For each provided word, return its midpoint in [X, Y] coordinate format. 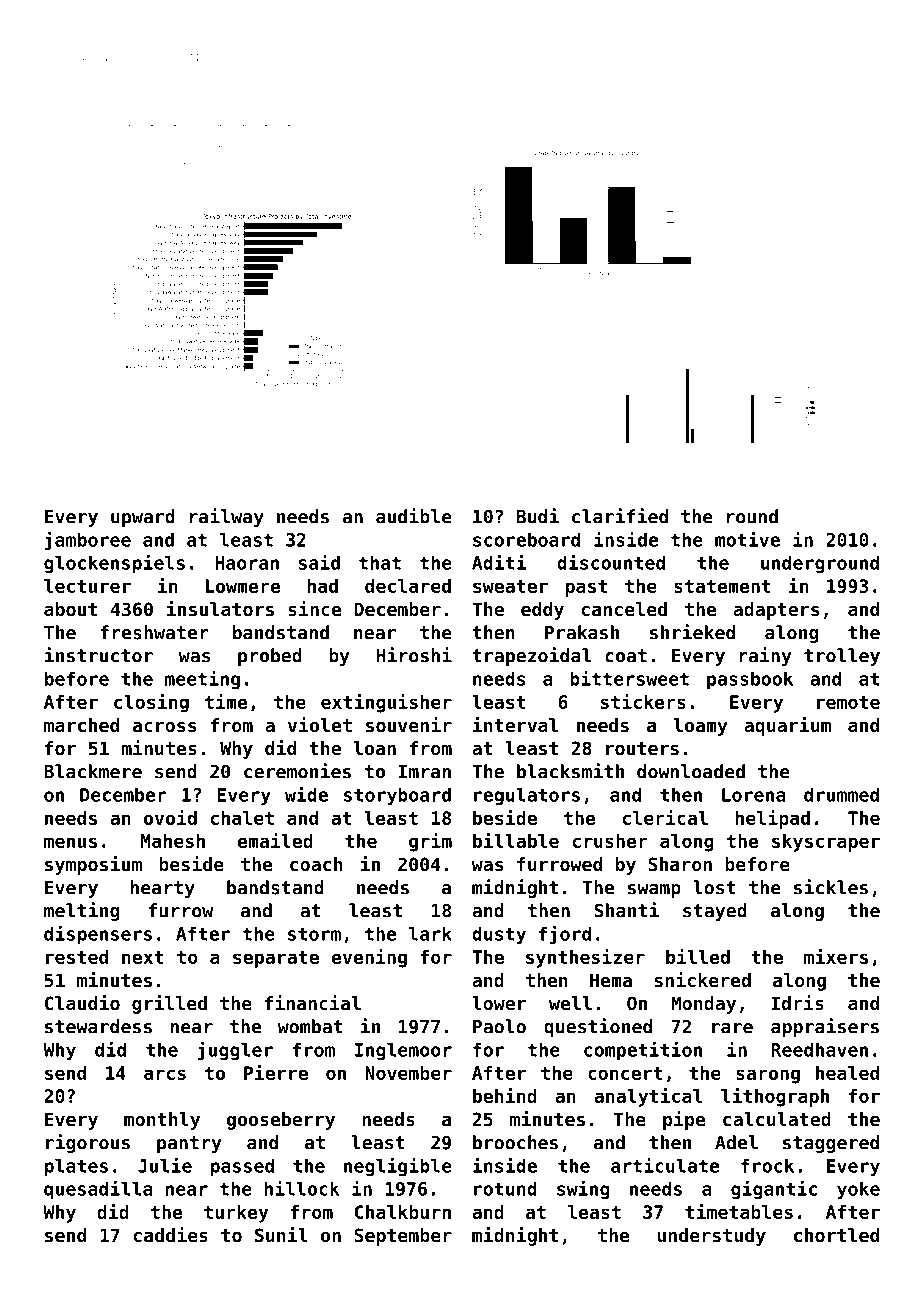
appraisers [825, 1027]
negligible [398, 1167]
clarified [620, 516]
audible [414, 516]
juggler [235, 1051]
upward [143, 518]
